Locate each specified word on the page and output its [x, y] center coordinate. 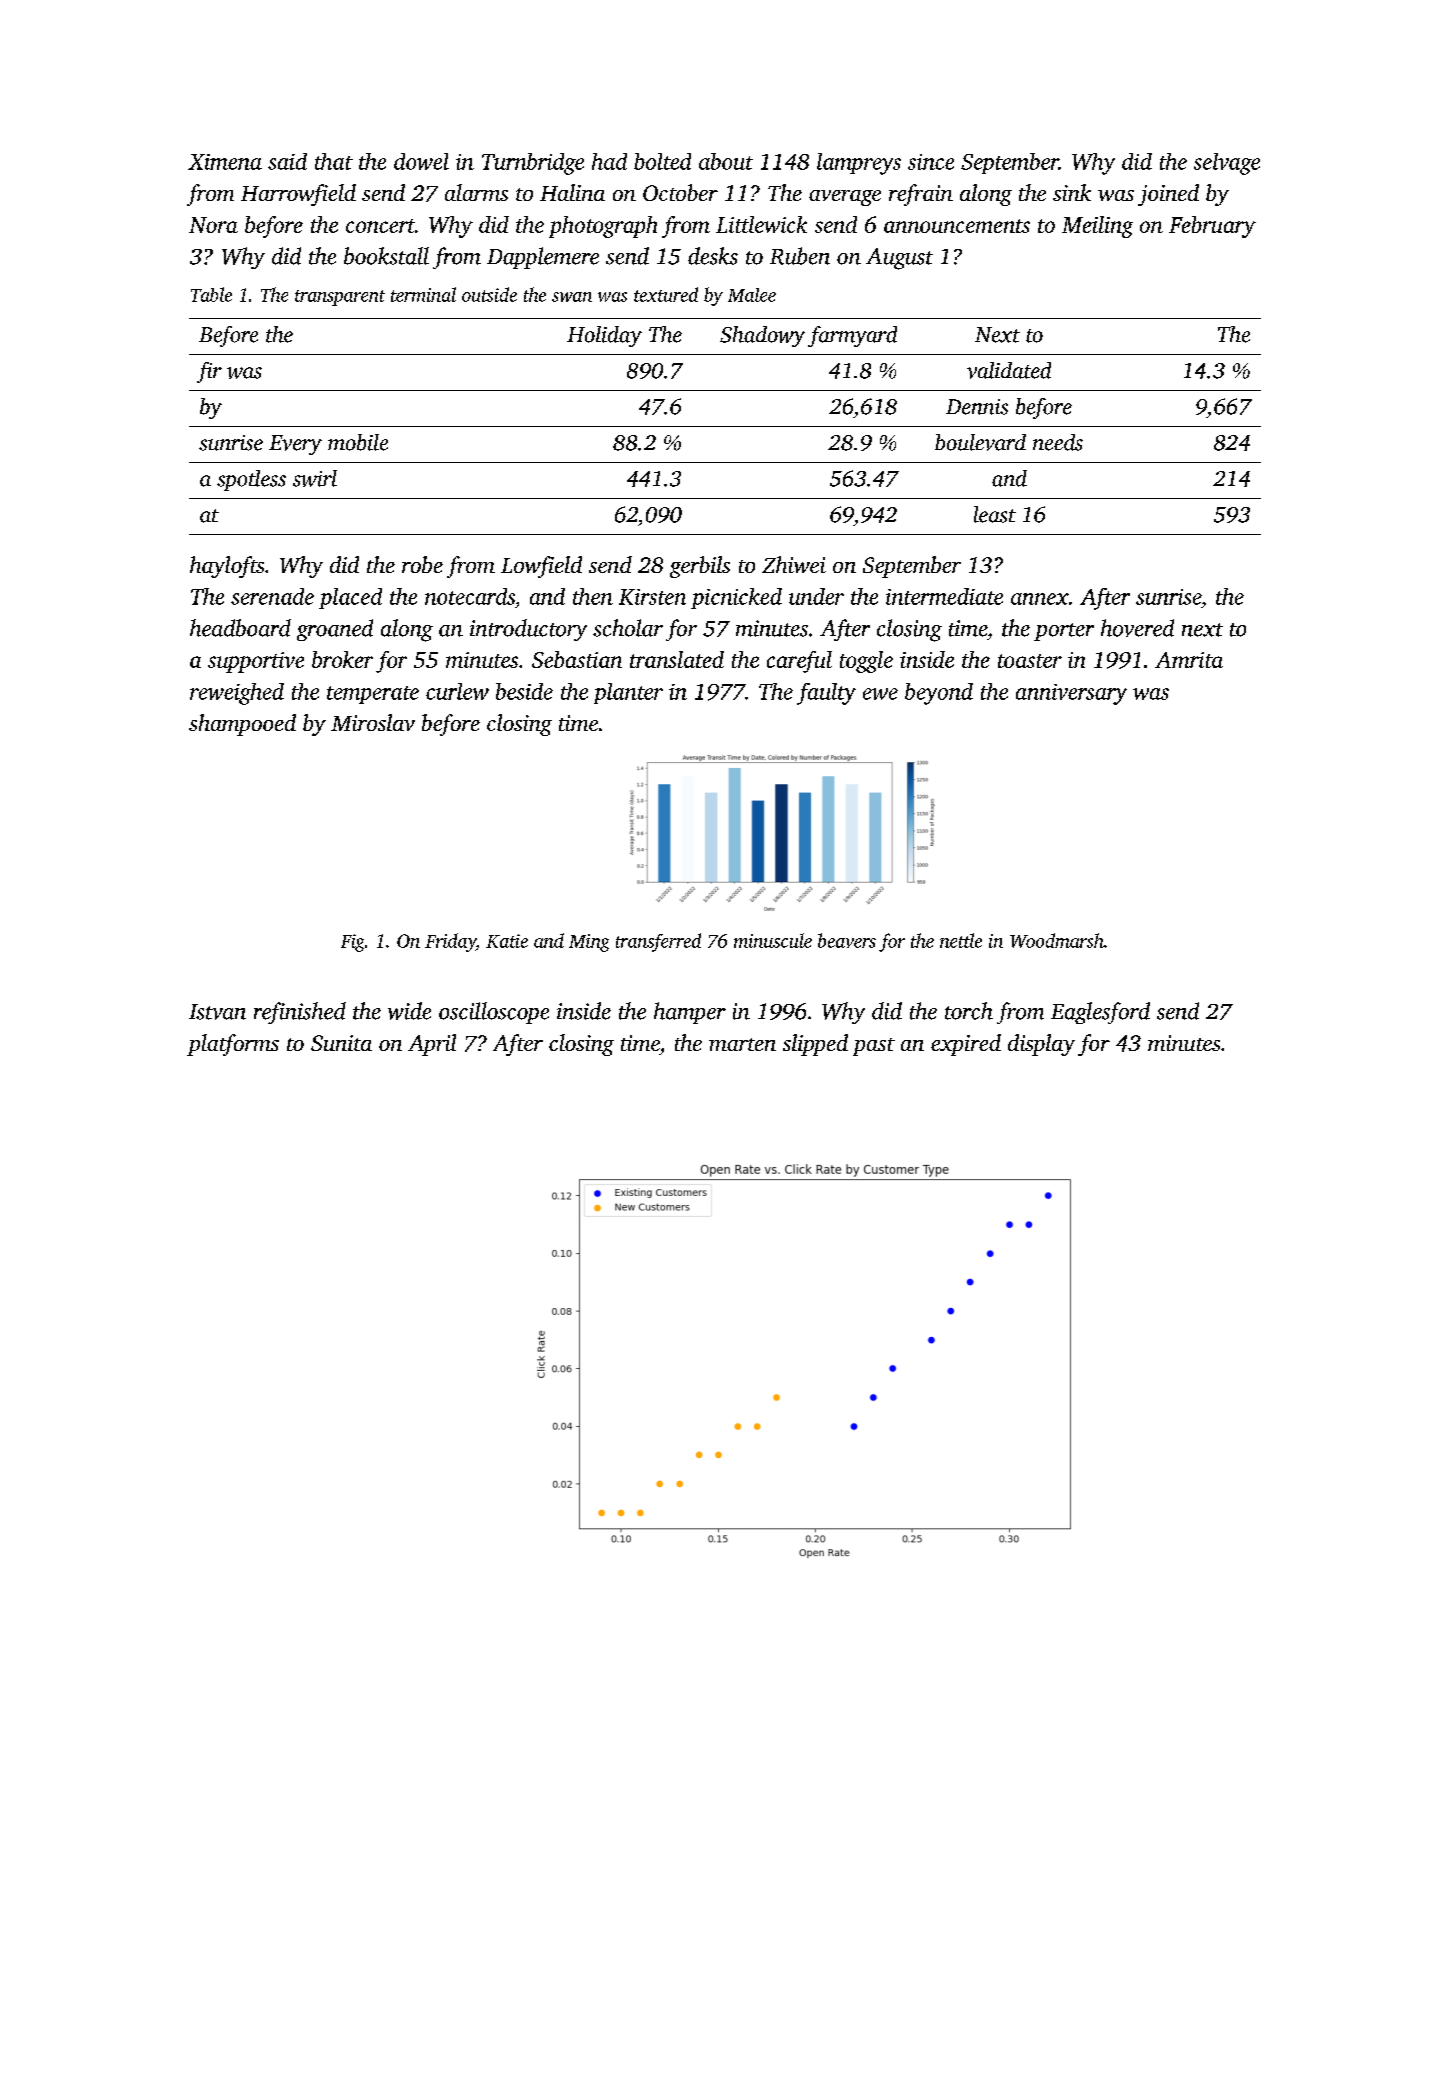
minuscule [773, 940]
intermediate [944, 596]
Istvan [217, 1012]
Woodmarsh [1057, 940]
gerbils [700, 567]
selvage [1227, 164]
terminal [423, 294]
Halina [572, 192]
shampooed [242, 725]
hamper [690, 1013]
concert [380, 226]
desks [713, 256]
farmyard [852, 336]
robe [422, 564]
